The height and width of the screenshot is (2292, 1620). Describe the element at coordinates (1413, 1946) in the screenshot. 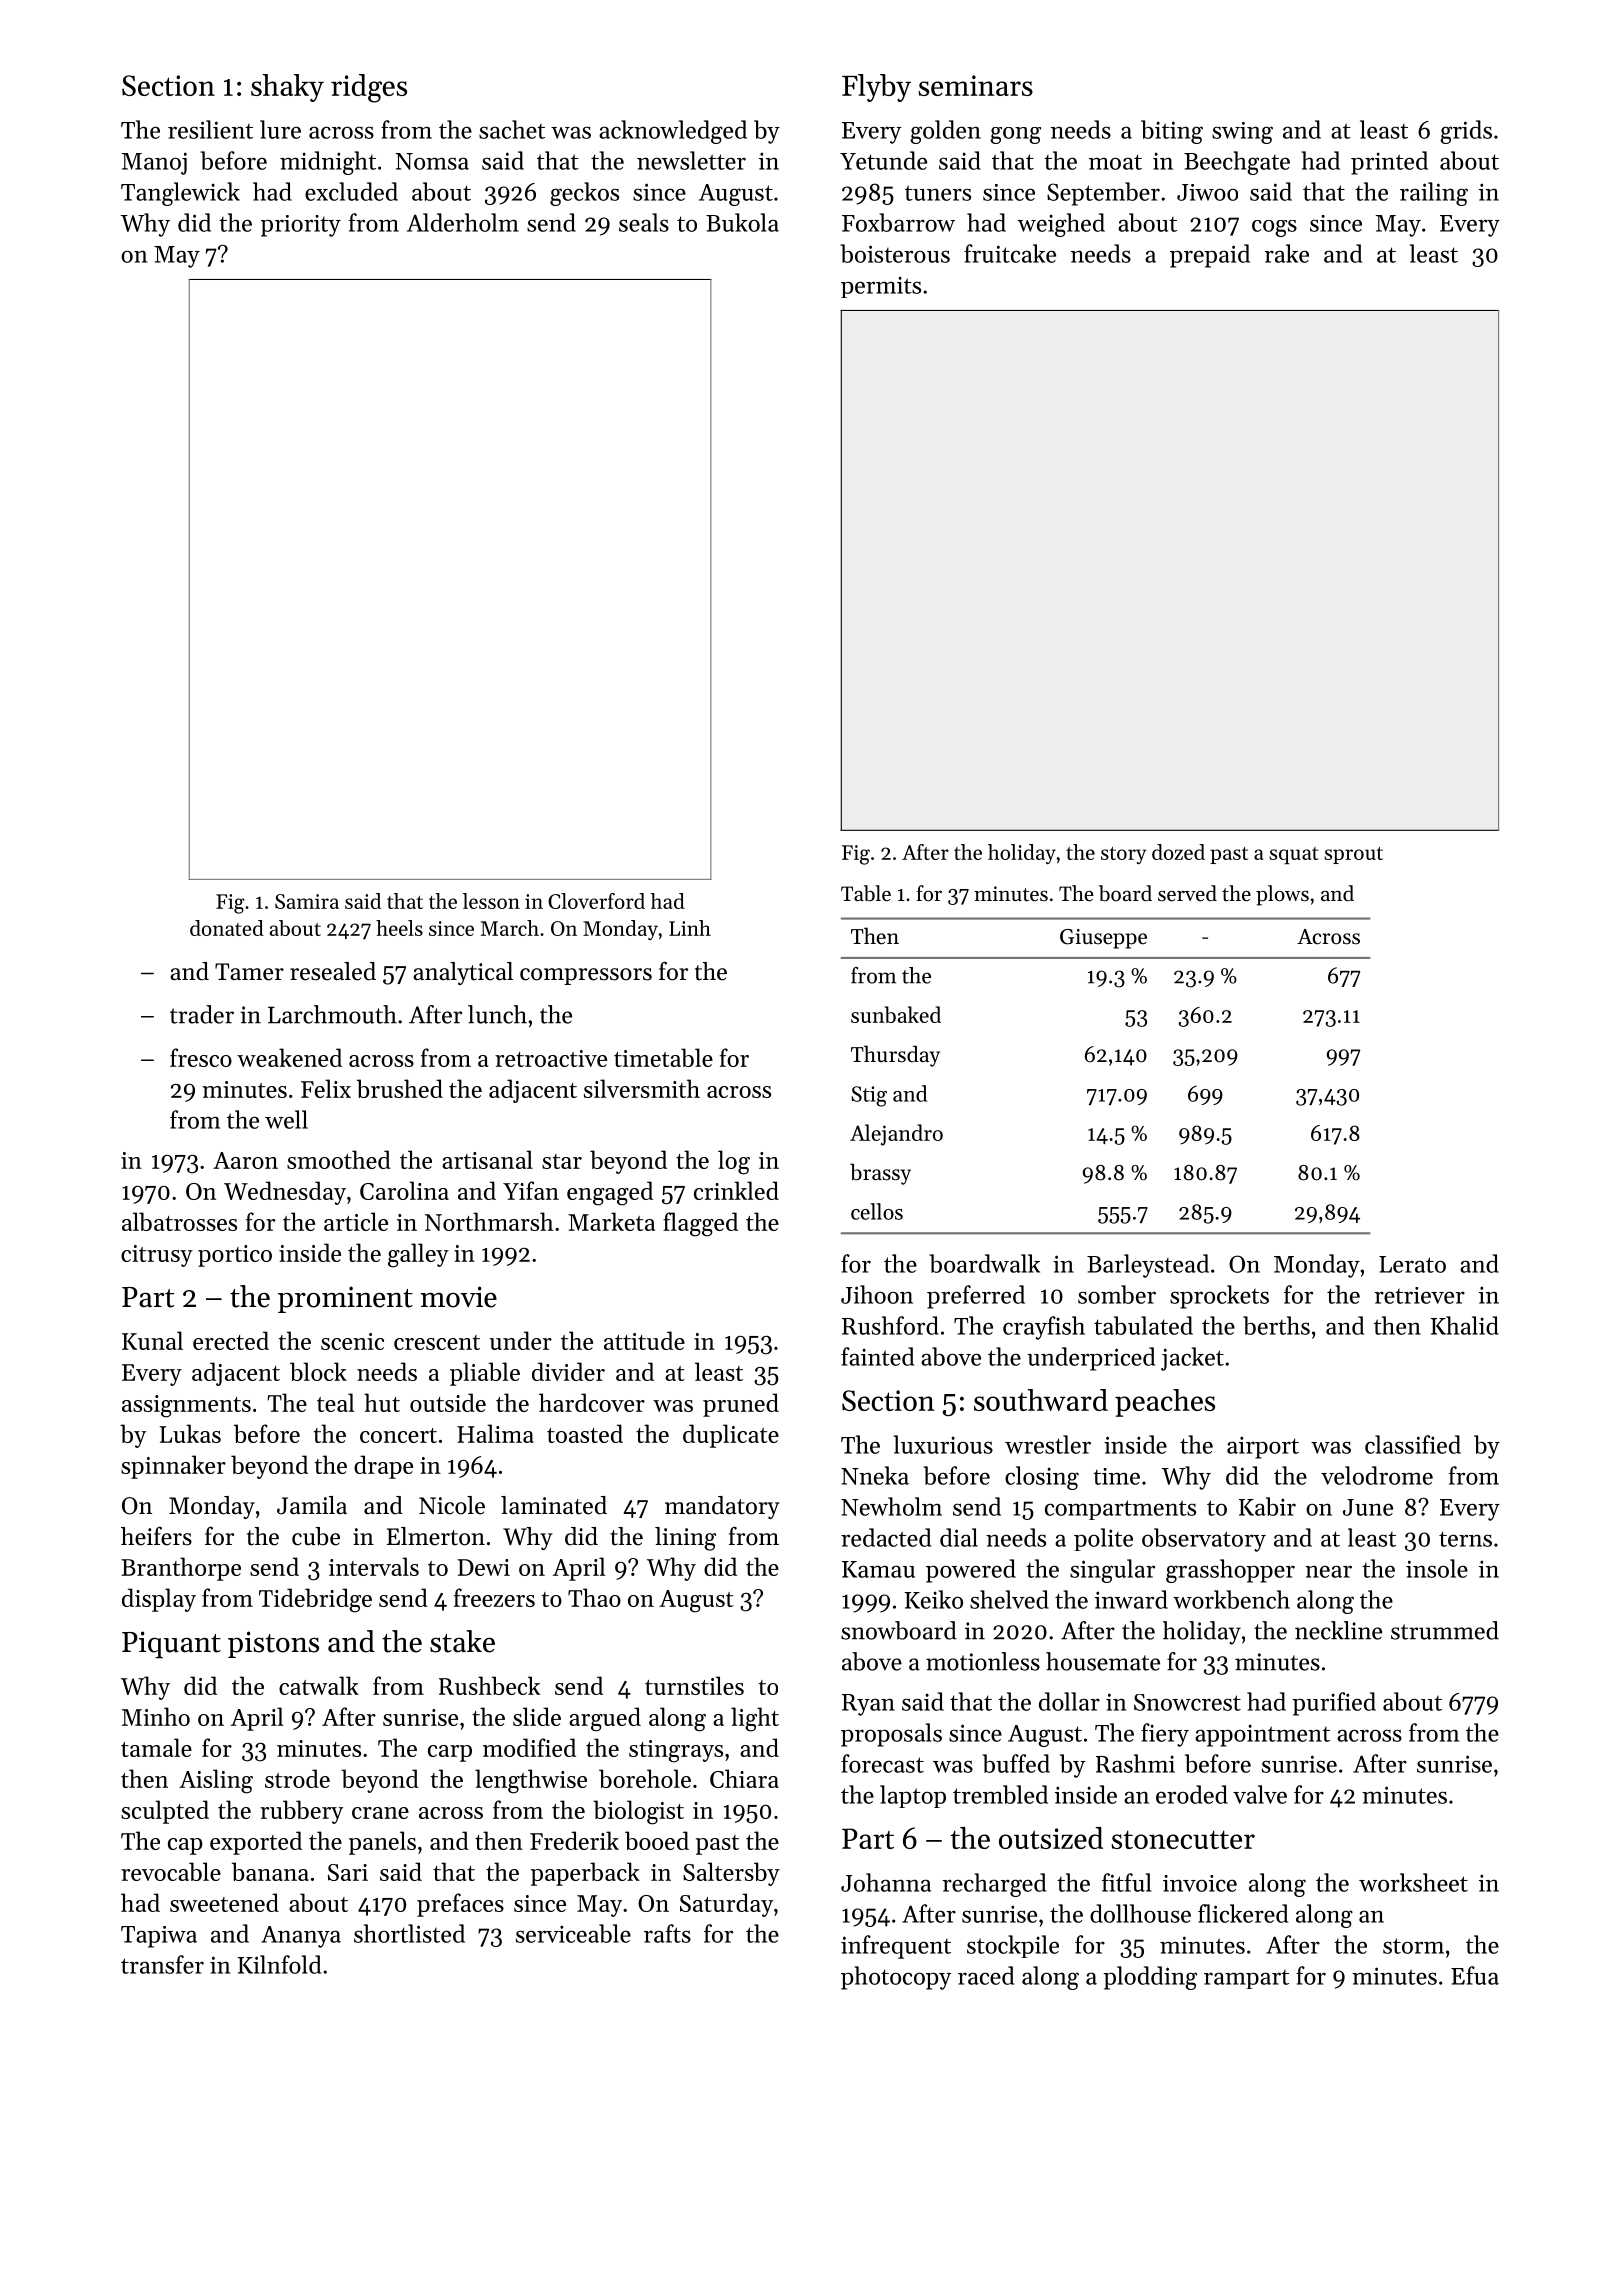

I see `storm` at that location.
